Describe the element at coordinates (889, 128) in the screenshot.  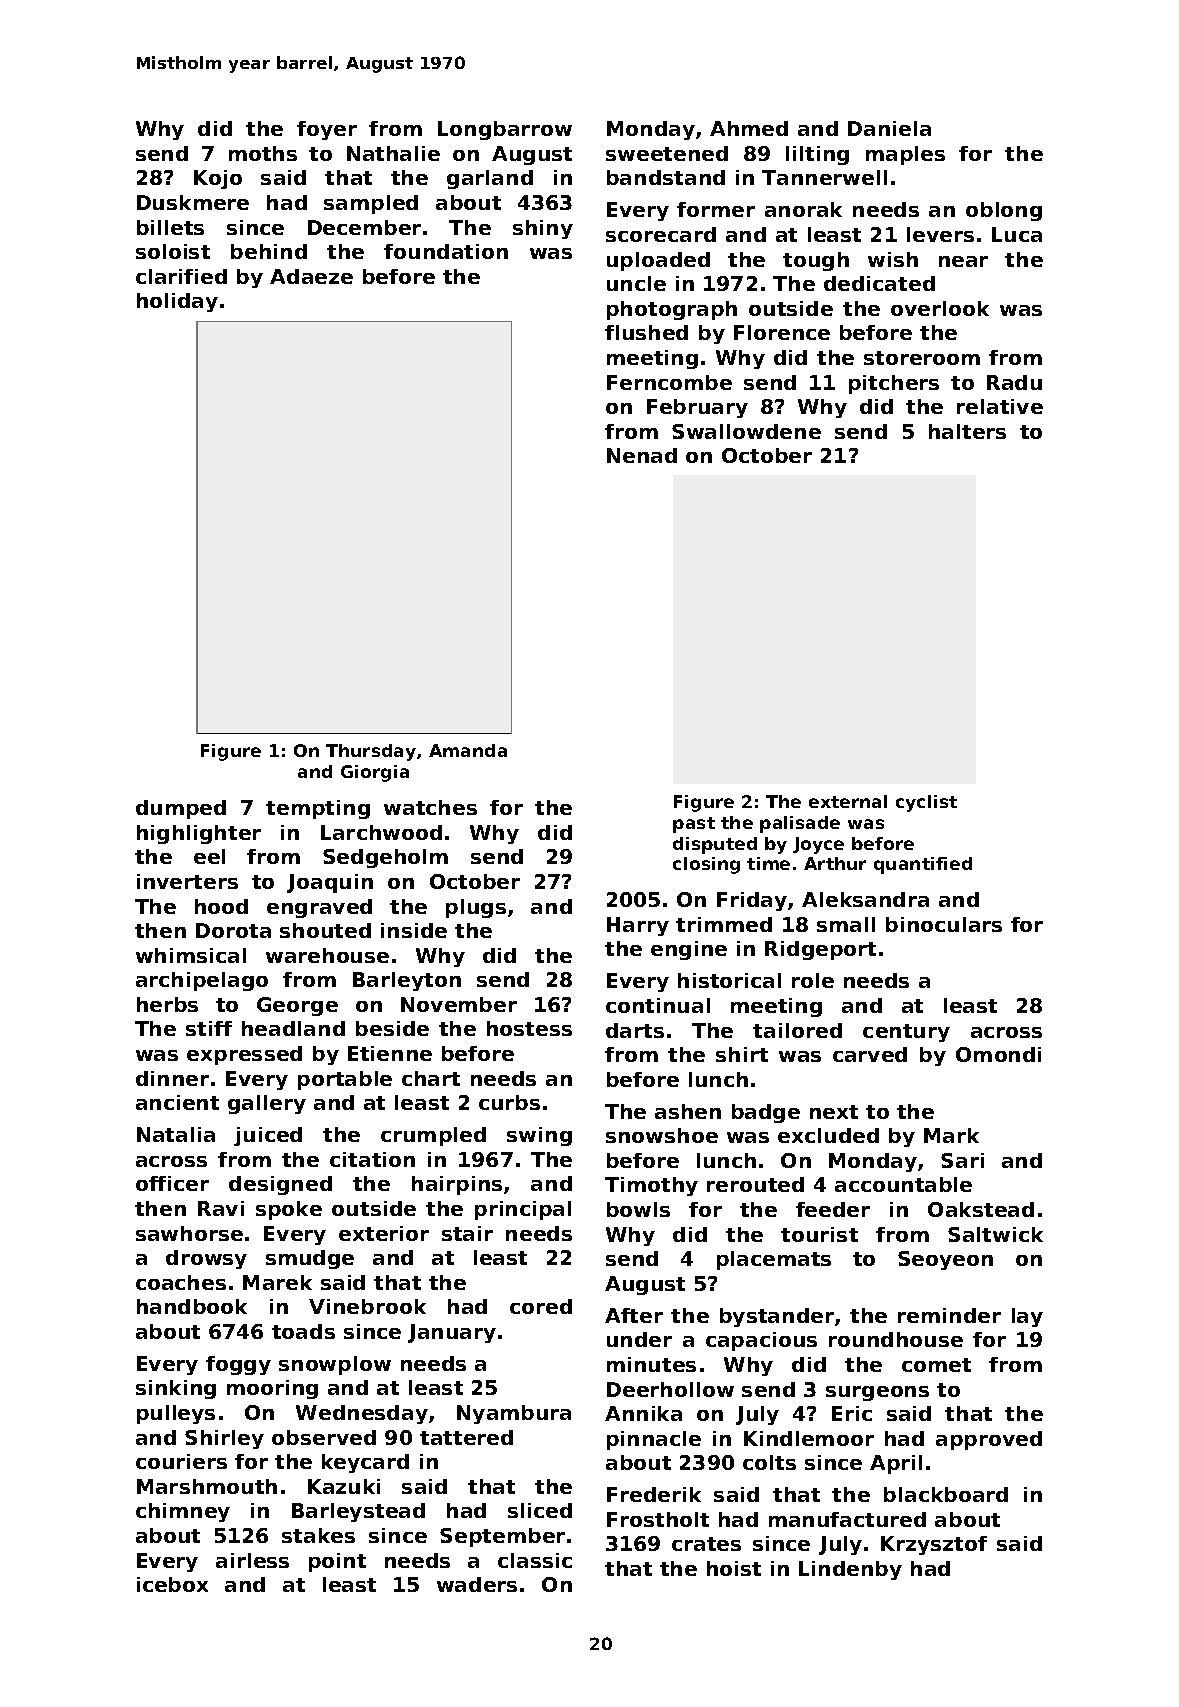
I see `Daniela` at that location.
